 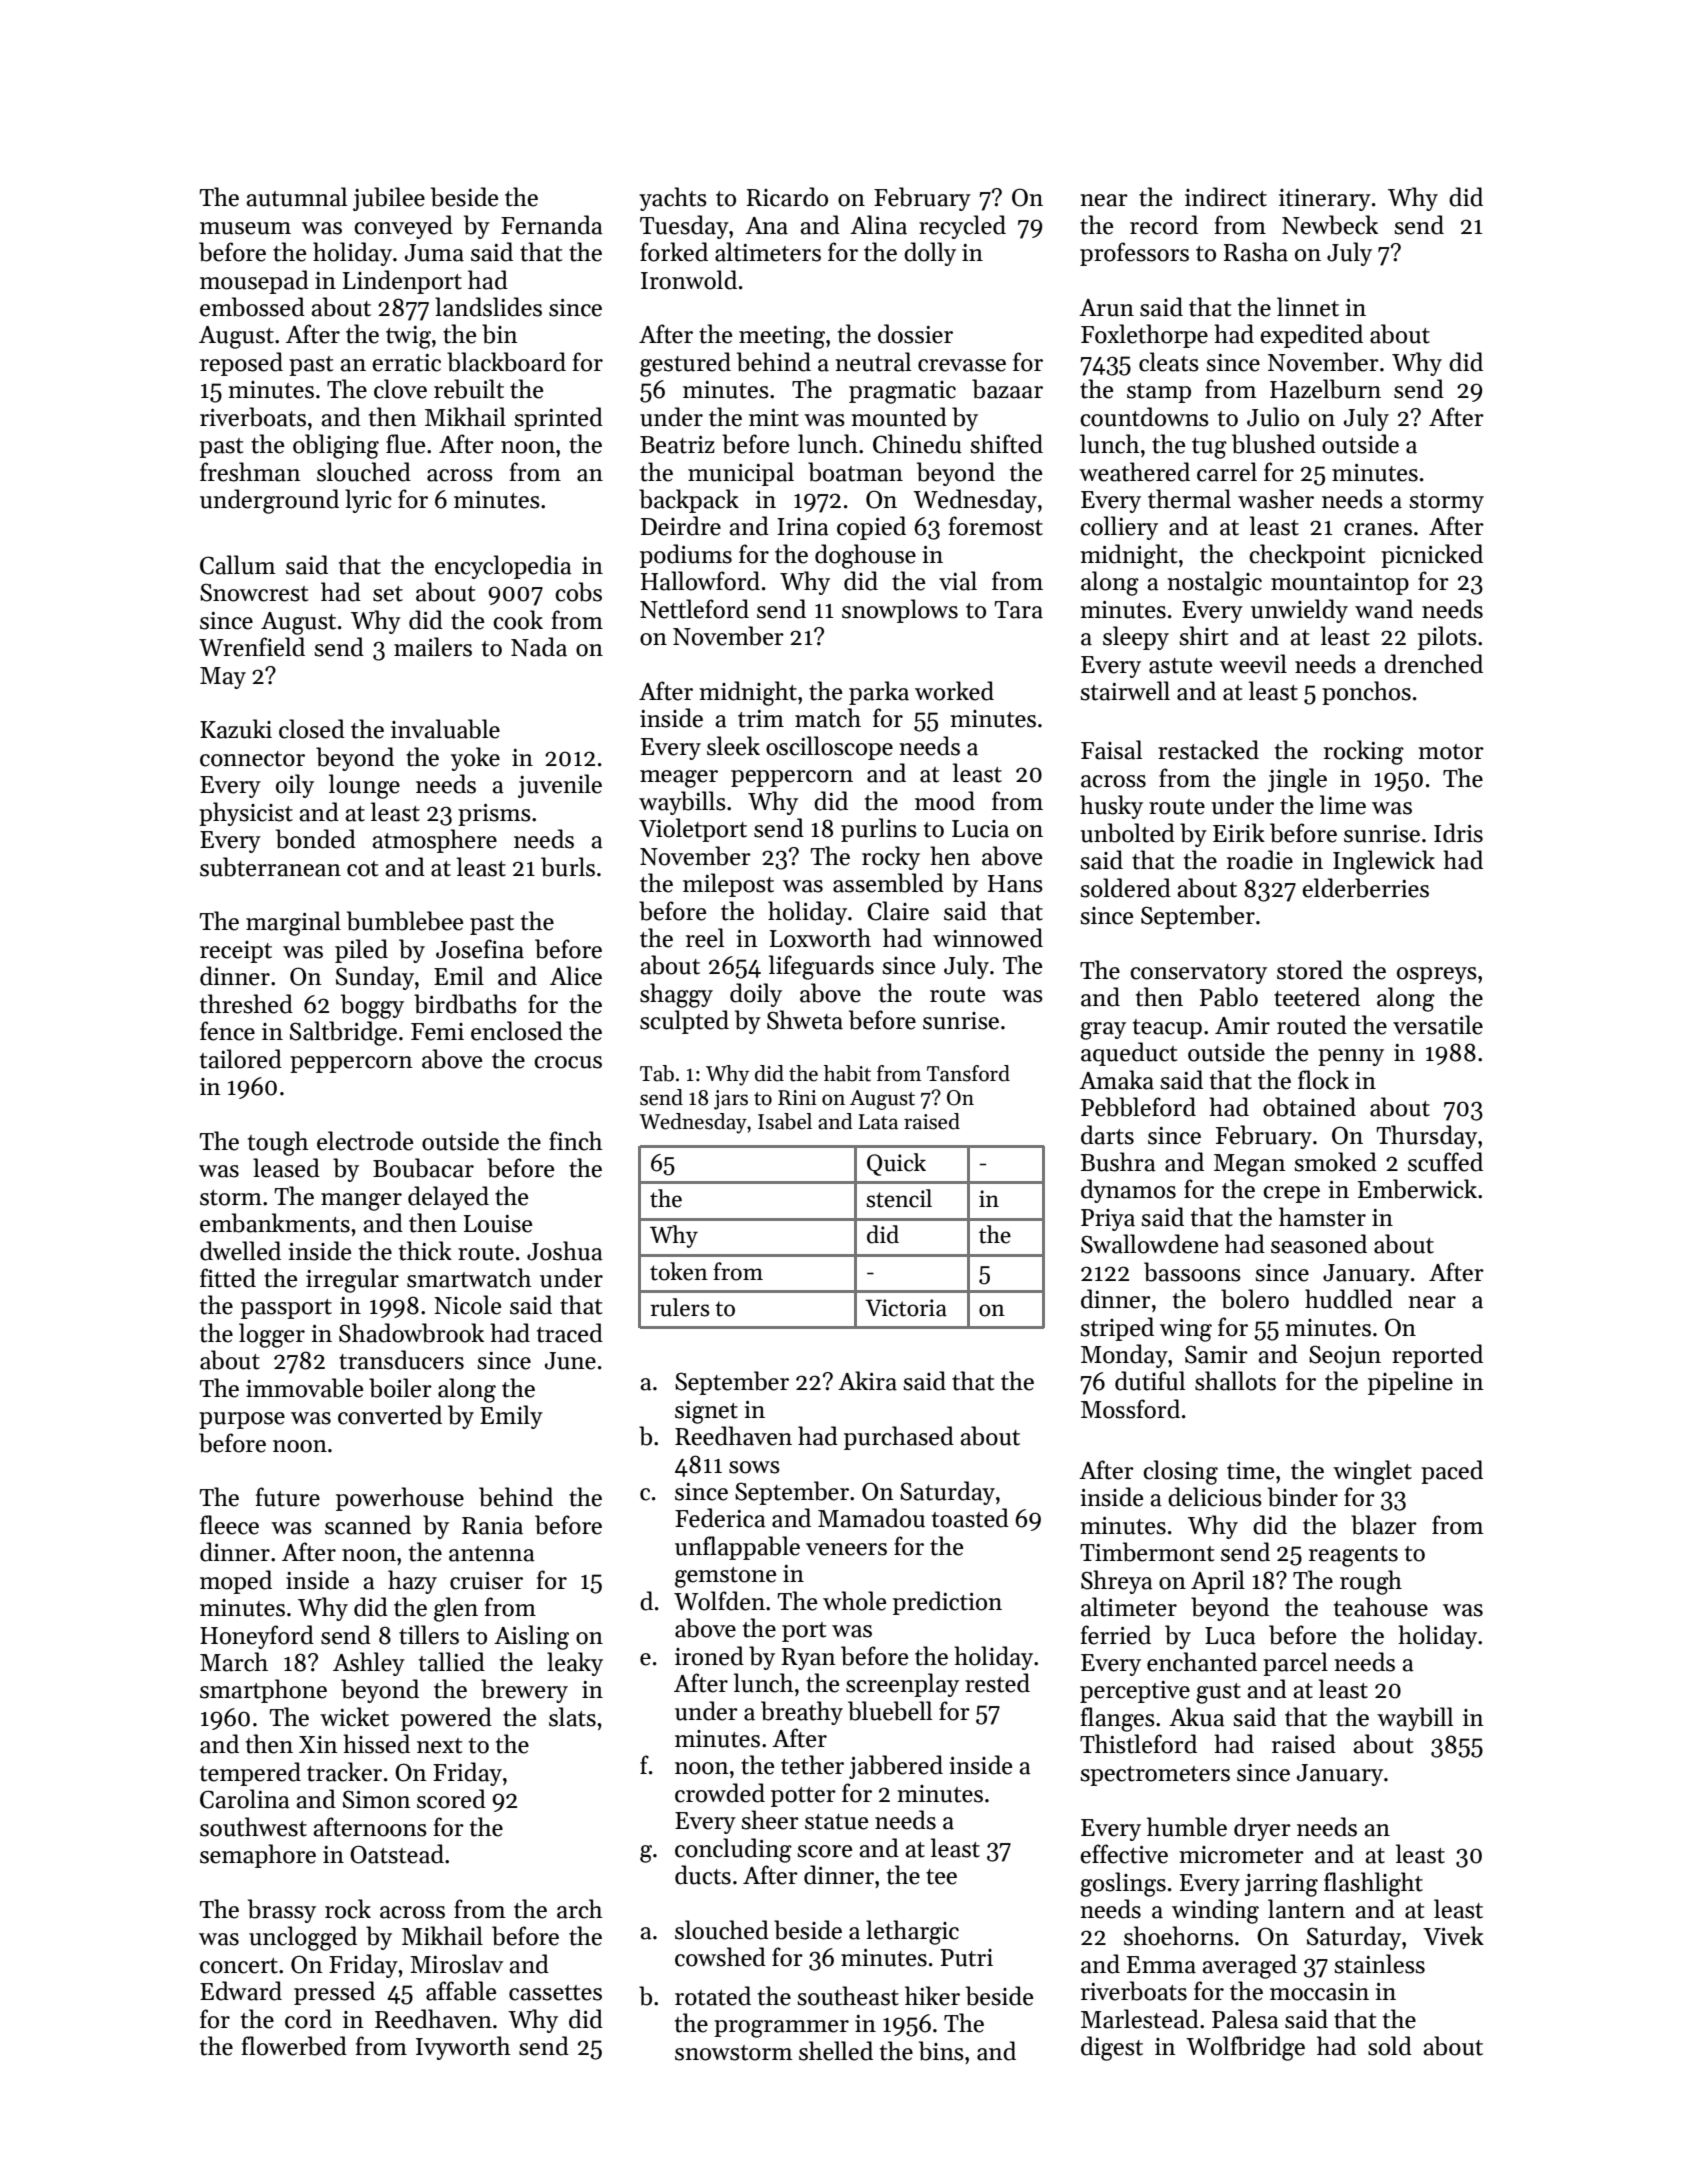 I want to click on transducers, so click(x=401, y=1360).
